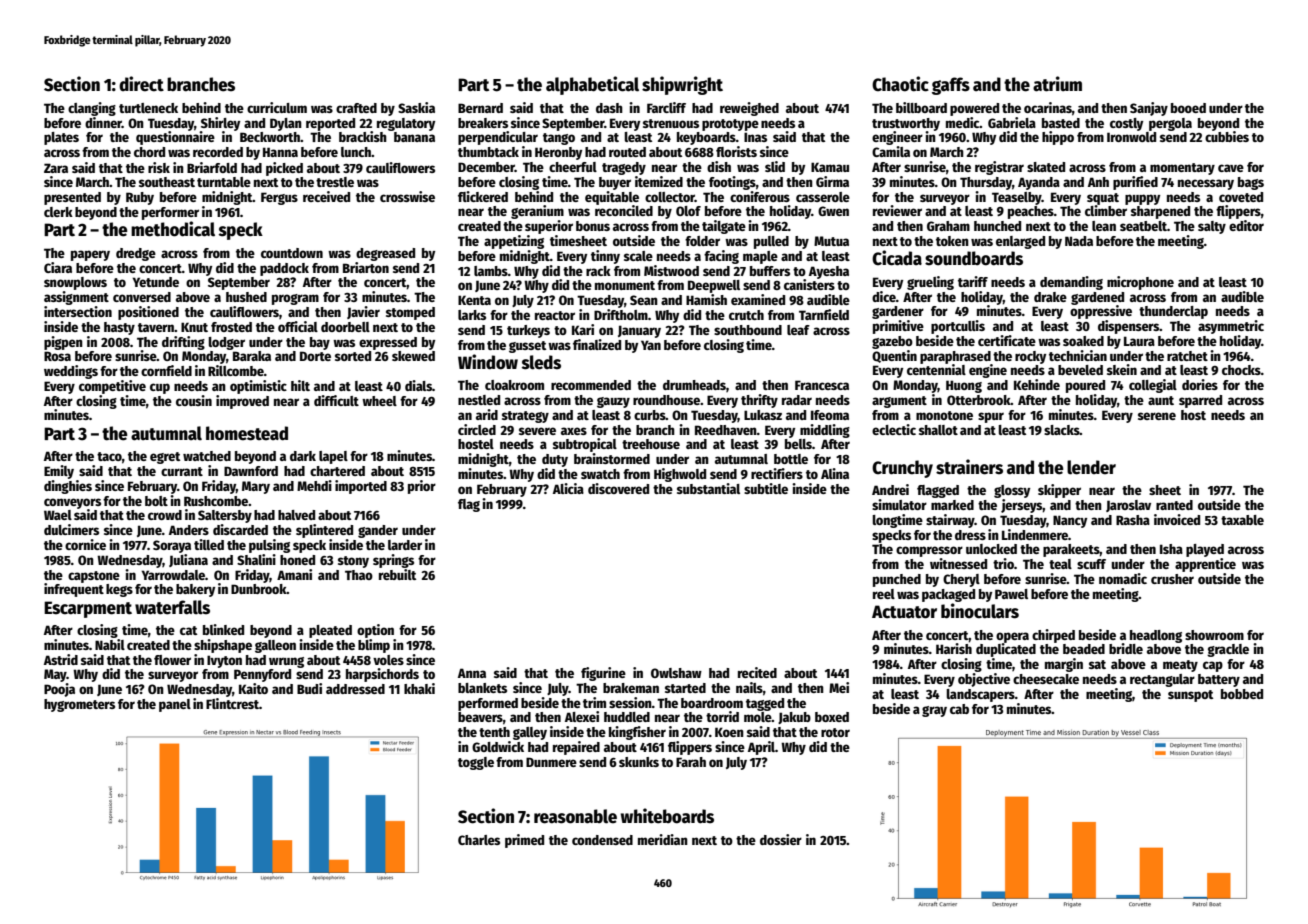  What do you see at coordinates (356, 108) in the image?
I see `crafted` at bounding box center [356, 108].
